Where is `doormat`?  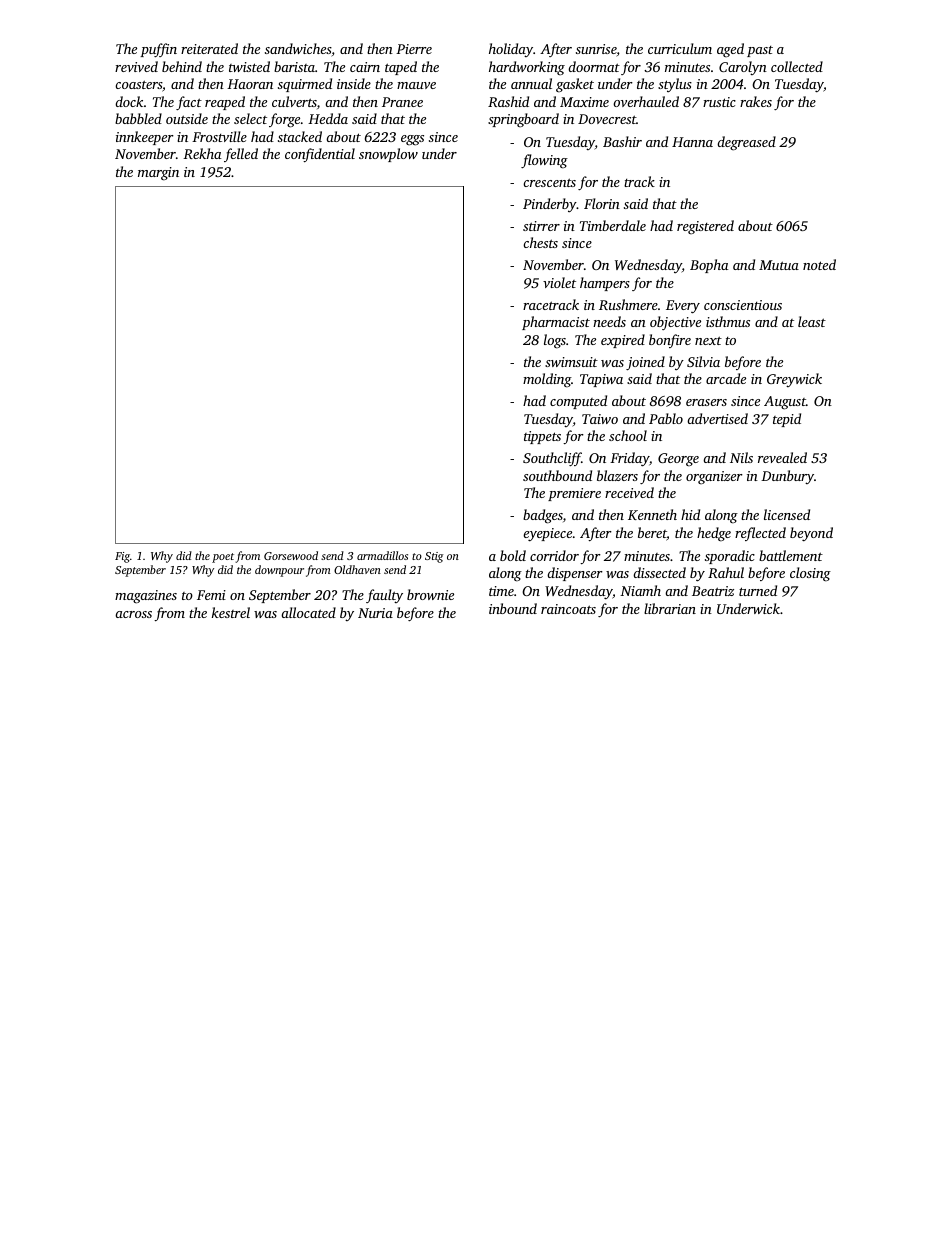 doormat is located at coordinates (594, 66).
